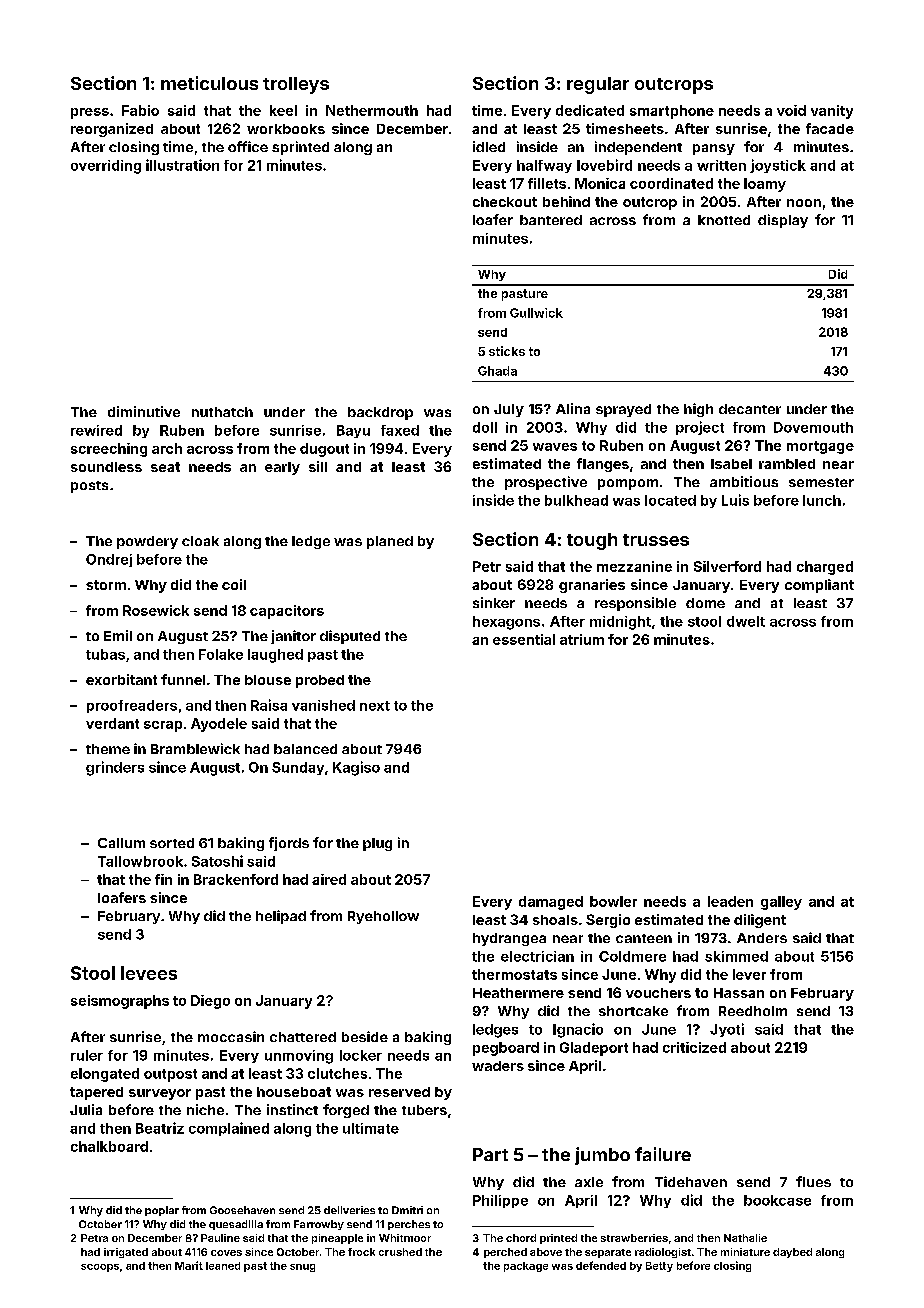  What do you see at coordinates (724, 220) in the screenshot?
I see `knotted` at bounding box center [724, 220].
